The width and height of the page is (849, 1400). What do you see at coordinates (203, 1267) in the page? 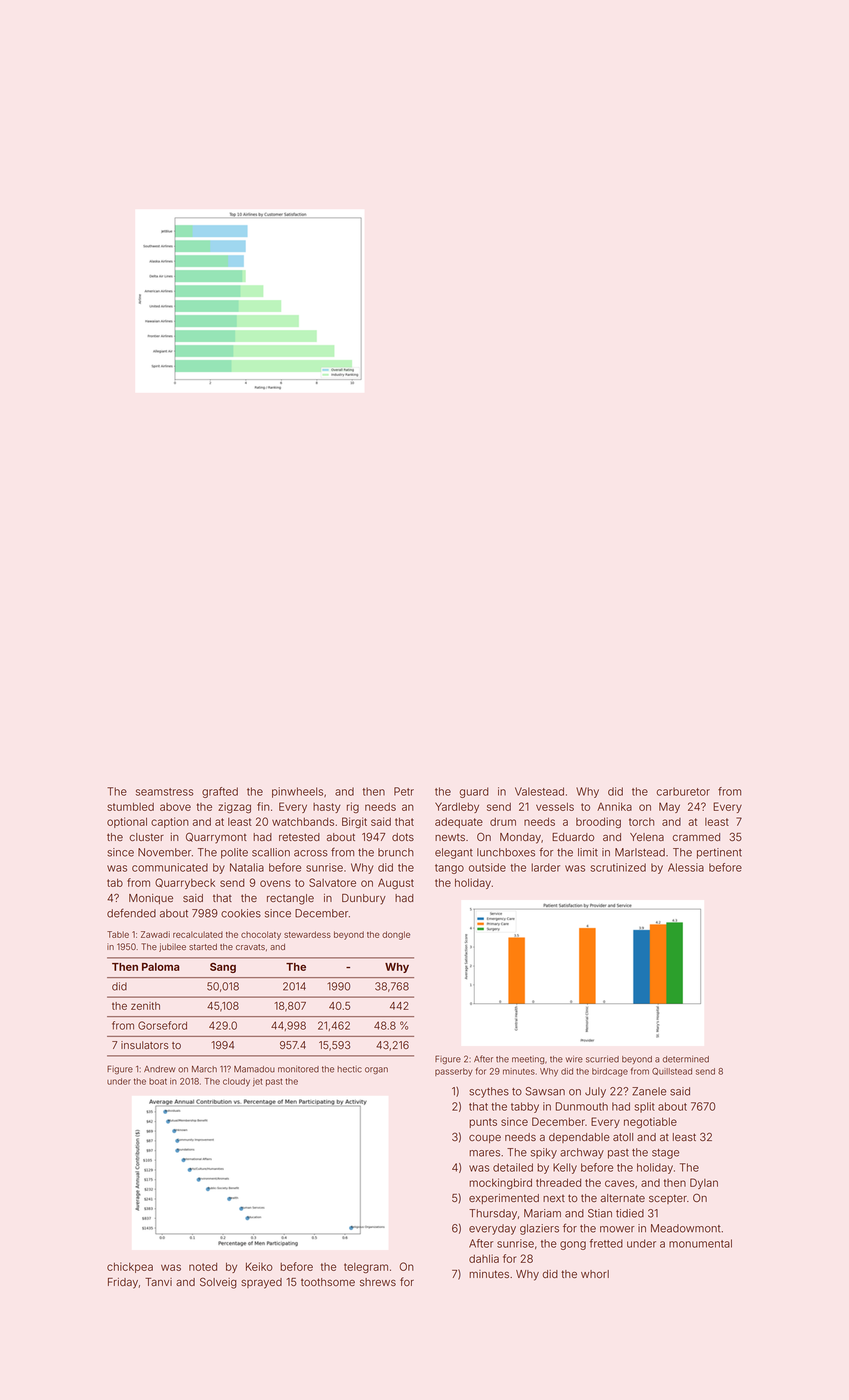
I see `noted` at bounding box center [203, 1267].
